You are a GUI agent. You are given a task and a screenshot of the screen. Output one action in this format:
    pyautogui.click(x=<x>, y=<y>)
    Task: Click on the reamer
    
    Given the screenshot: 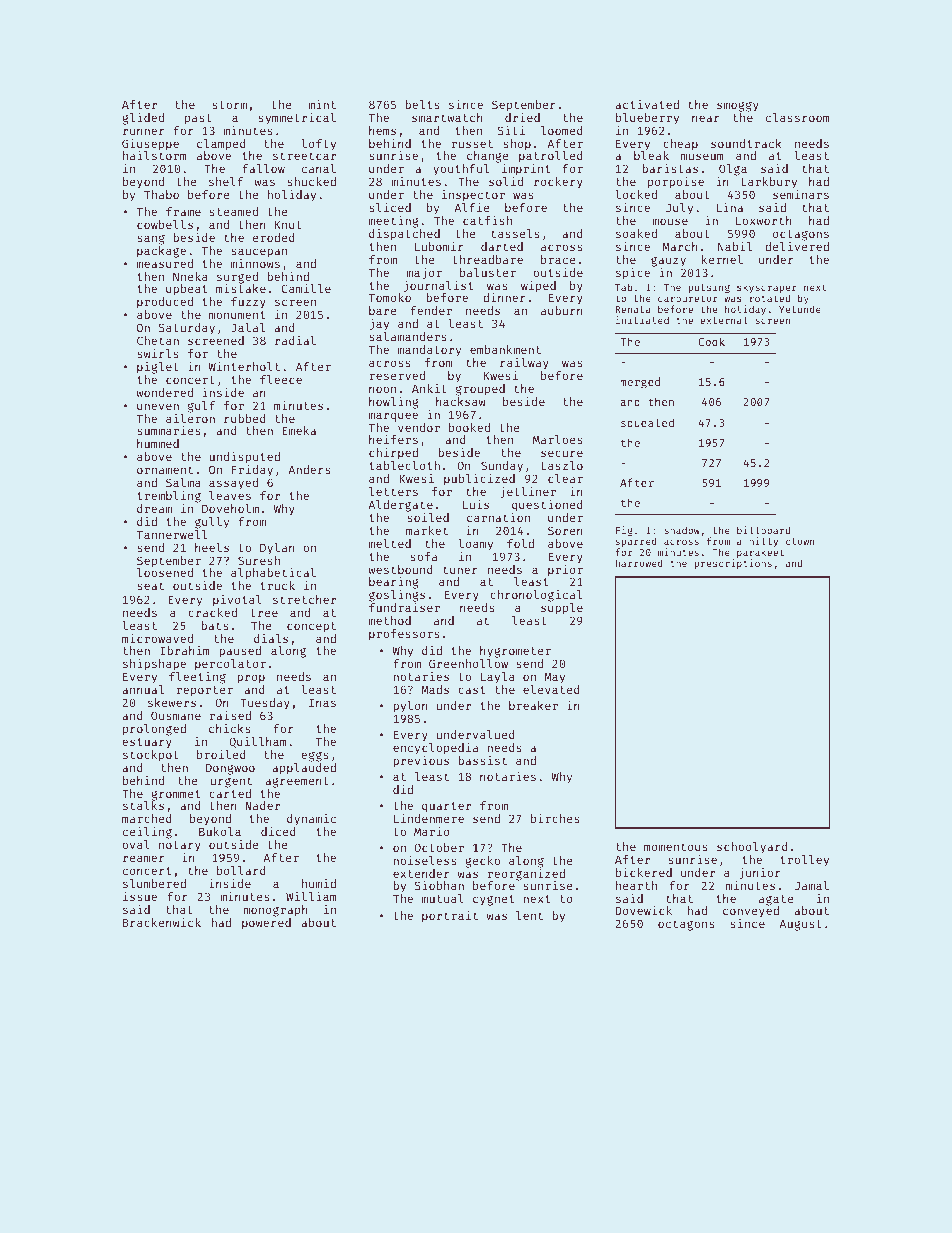 What is the action you would take?
    pyautogui.click(x=144, y=858)
